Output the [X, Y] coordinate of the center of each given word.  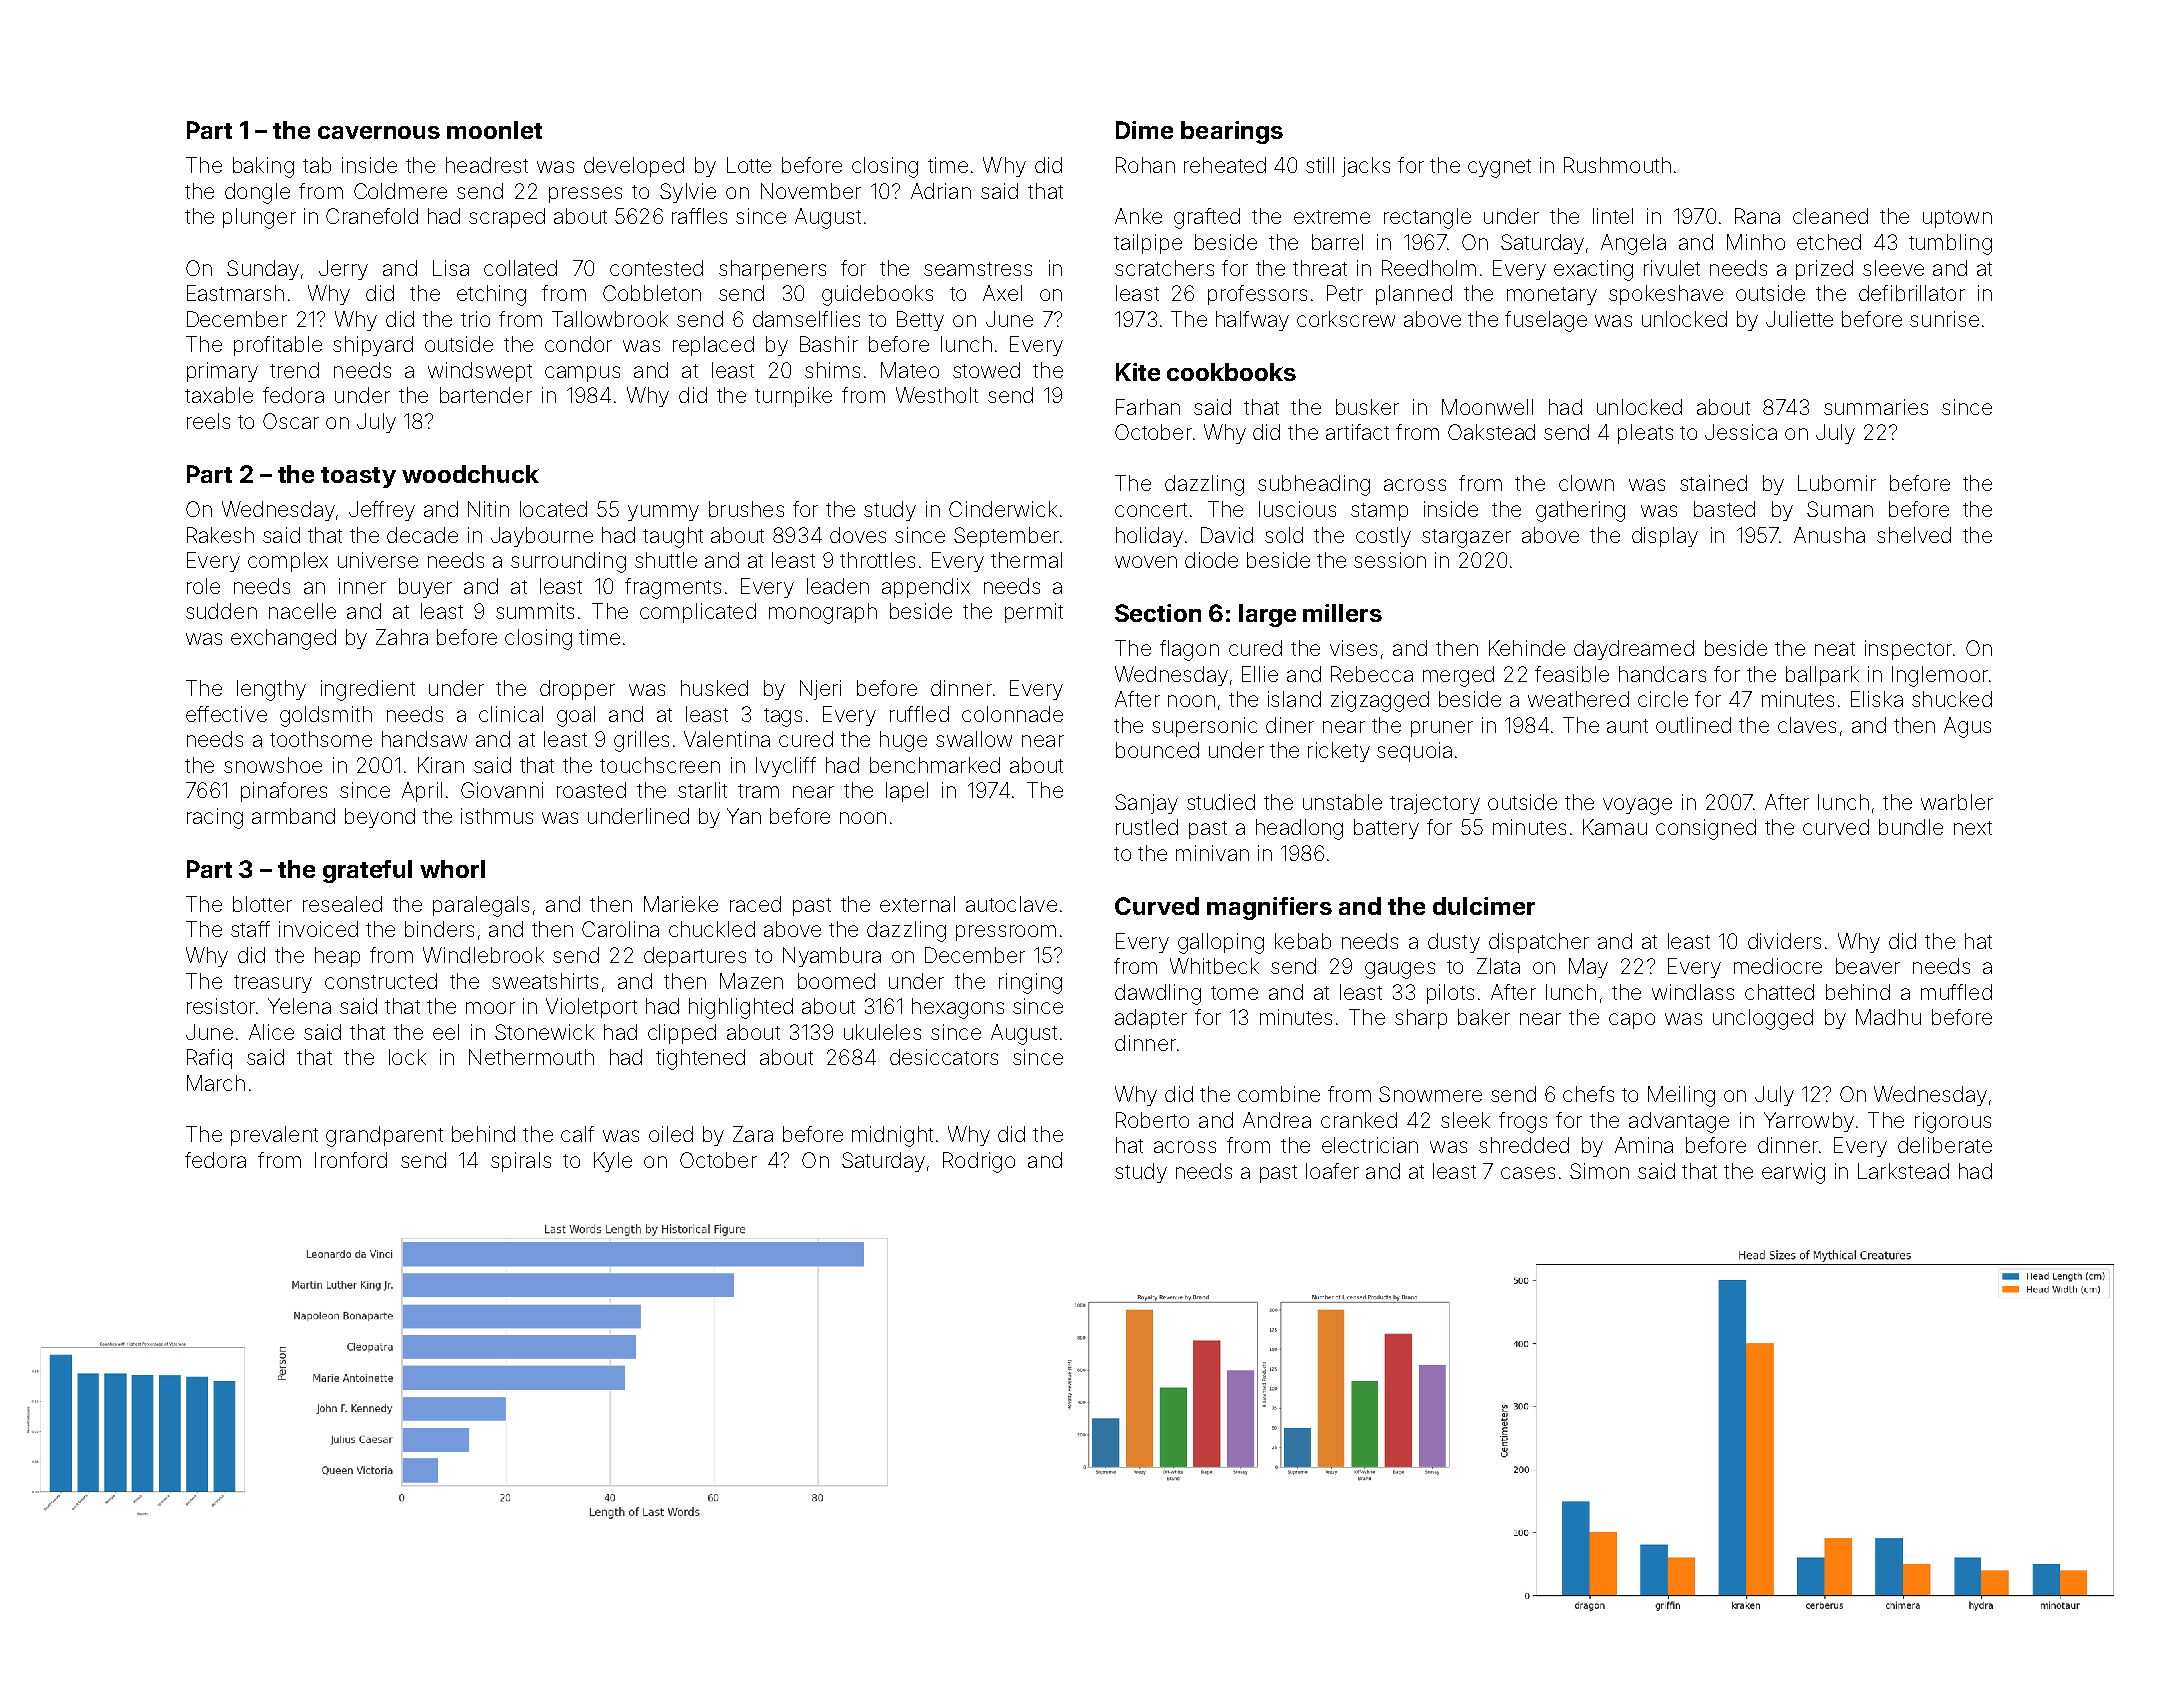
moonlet [494, 130]
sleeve [1893, 268]
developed [634, 167]
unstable [1342, 802]
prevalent [274, 1136]
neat [1835, 649]
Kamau [1615, 827]
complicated [698, 613]
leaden [838, 586]
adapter [1151, 1019]
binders [439, 929]
